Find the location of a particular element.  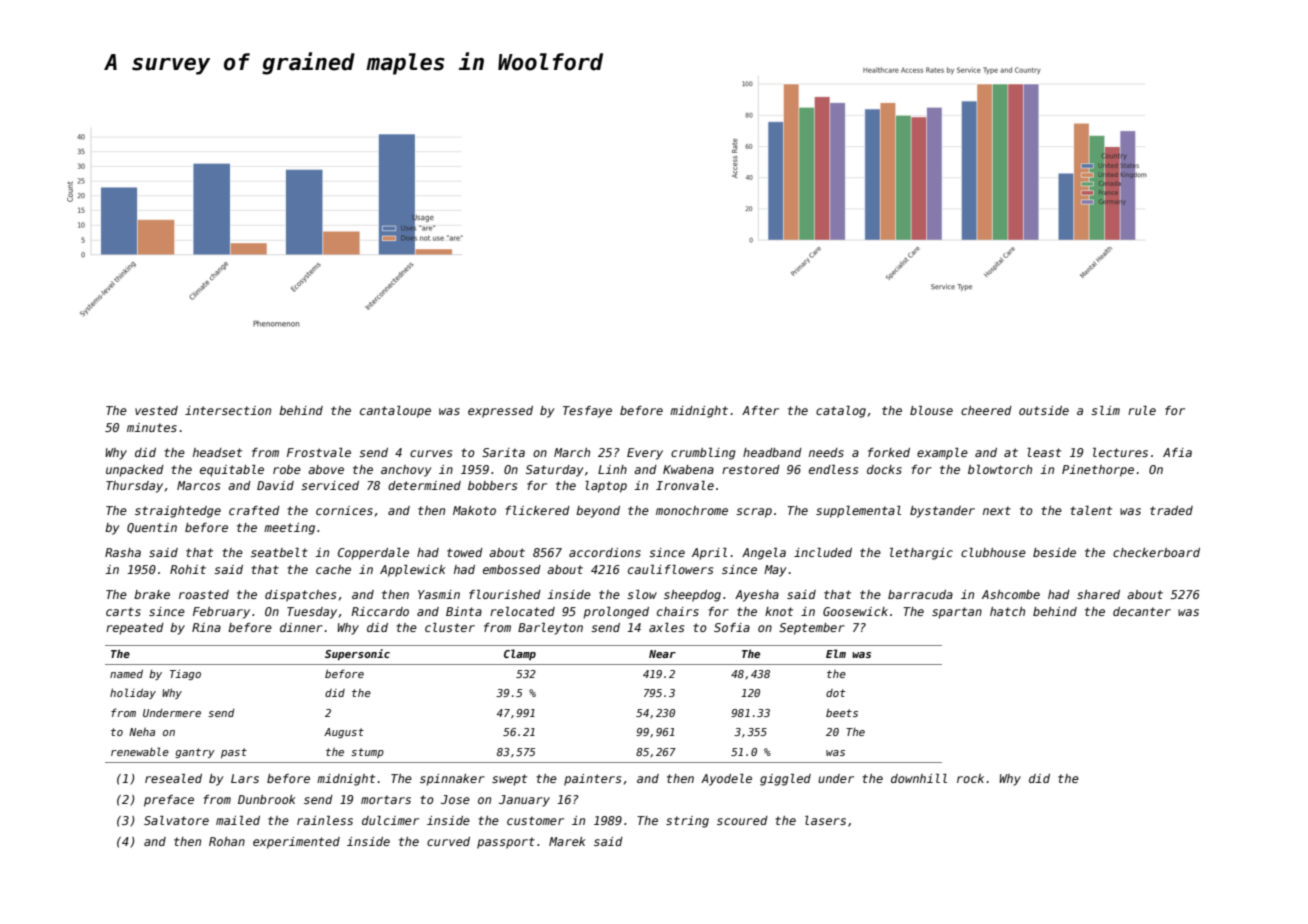

string is located at coordinates (687, 822).
